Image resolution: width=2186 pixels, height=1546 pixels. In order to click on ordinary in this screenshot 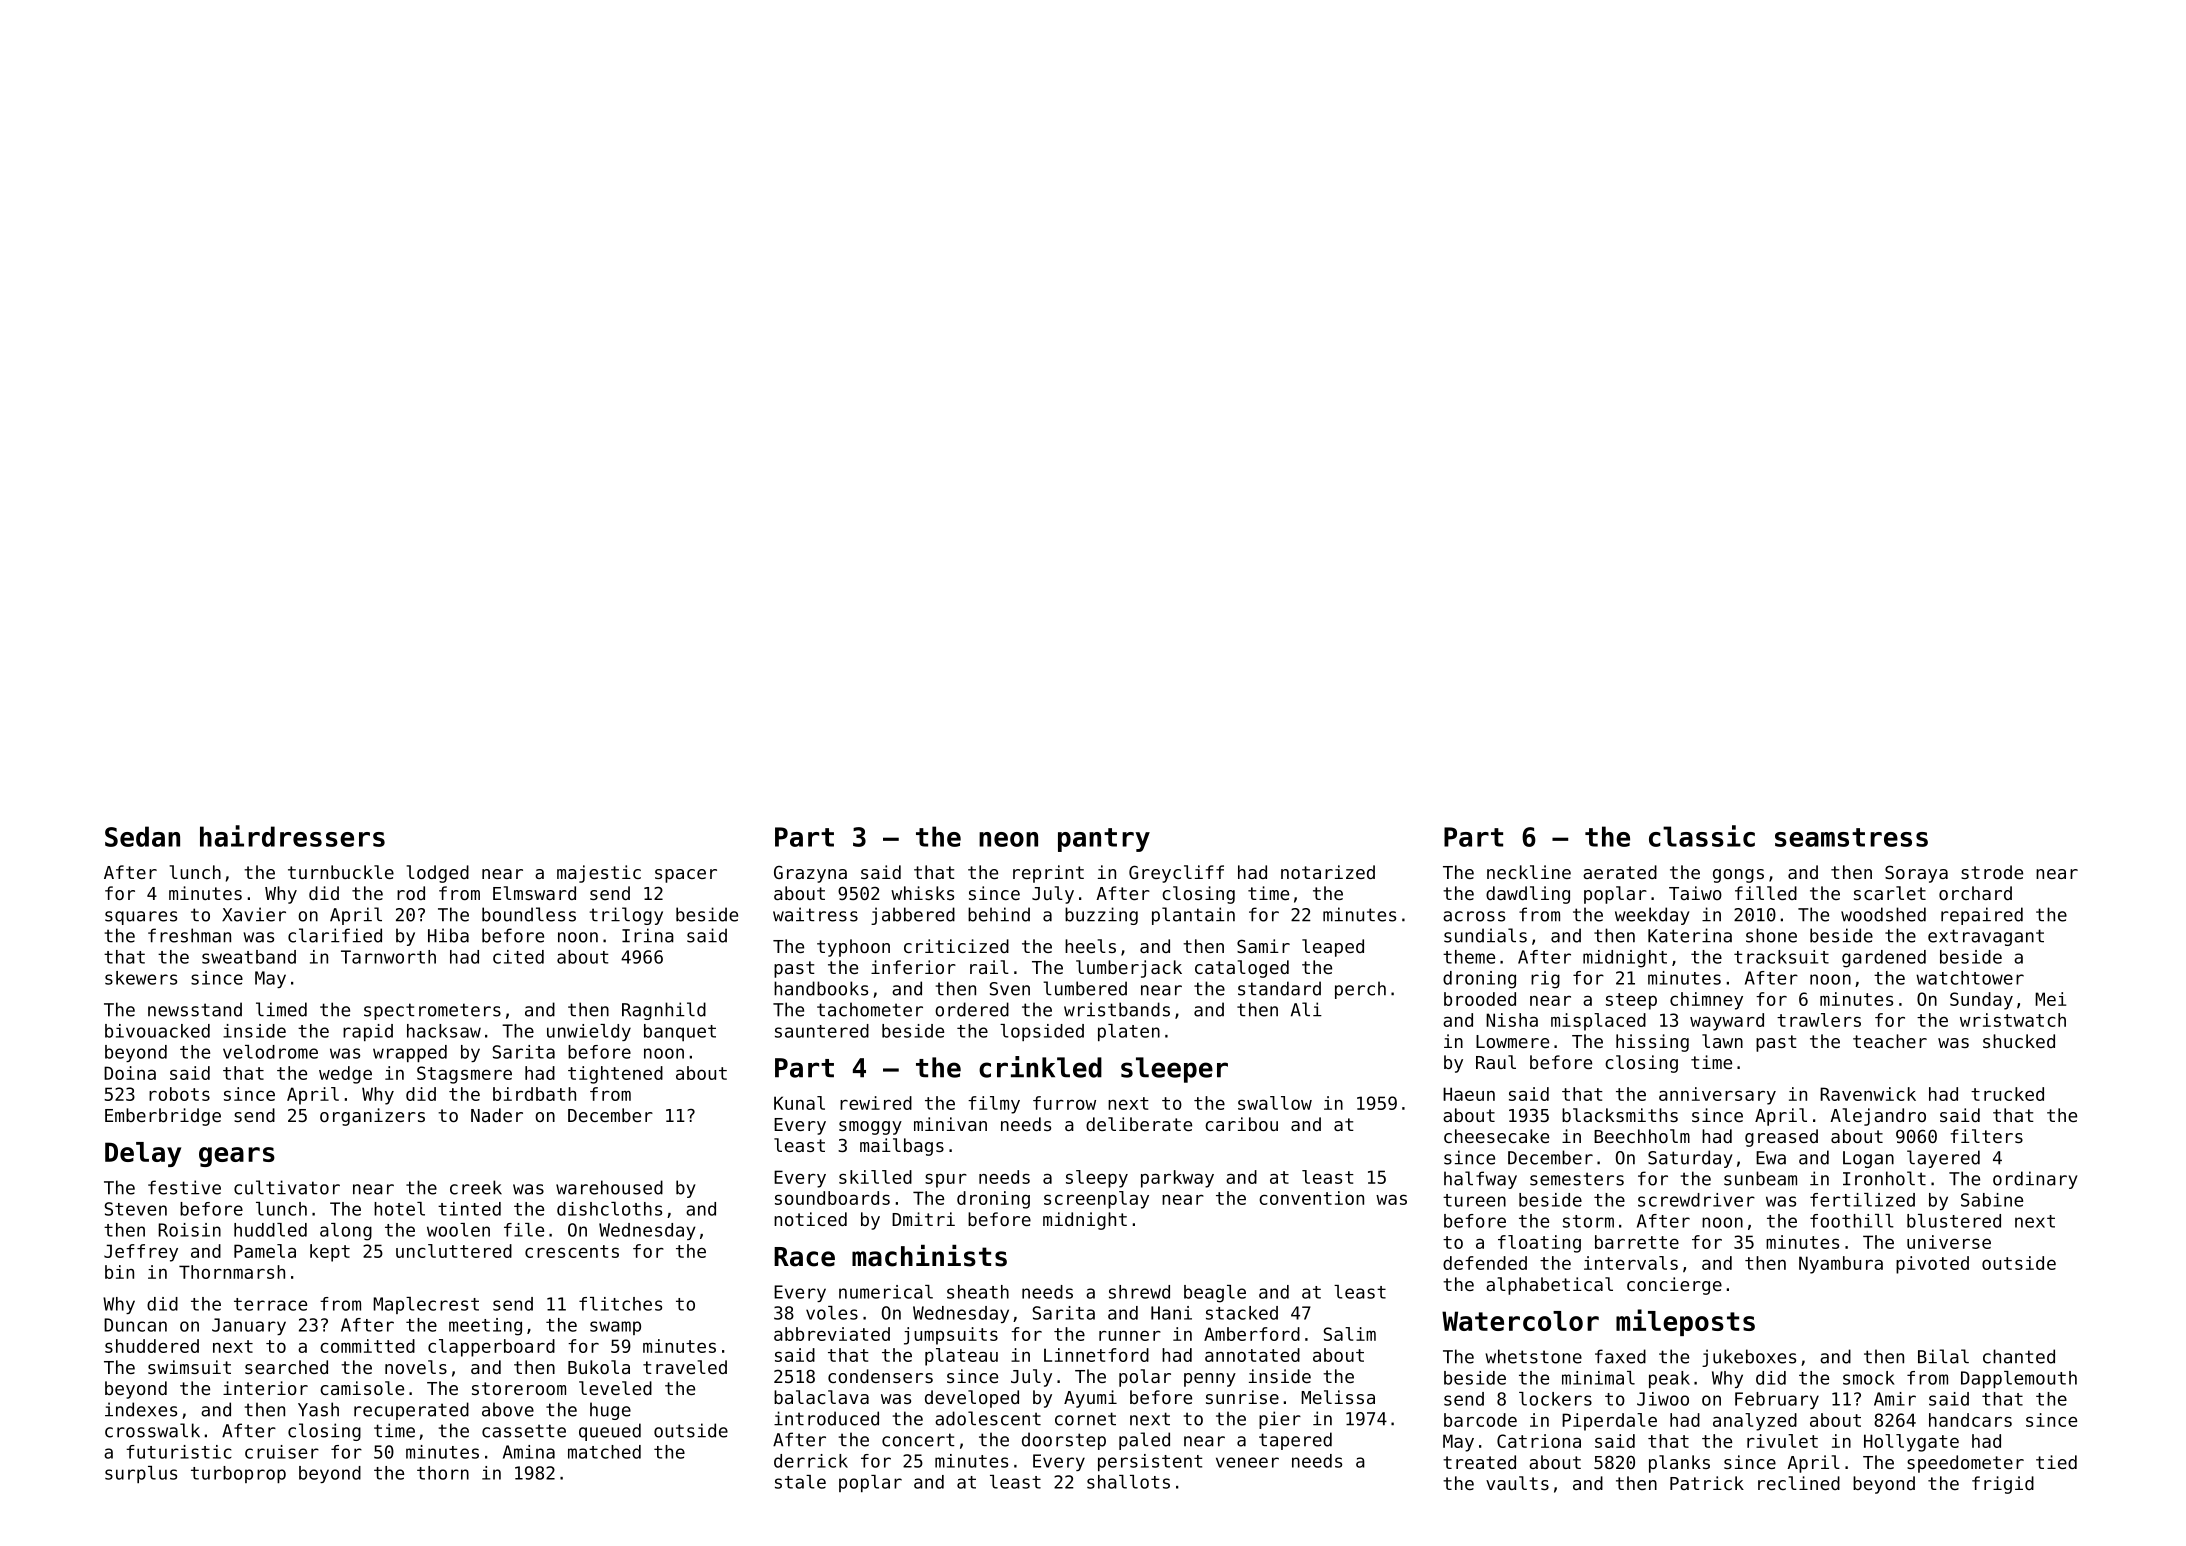, I will do `click(2035, 1180)`.
